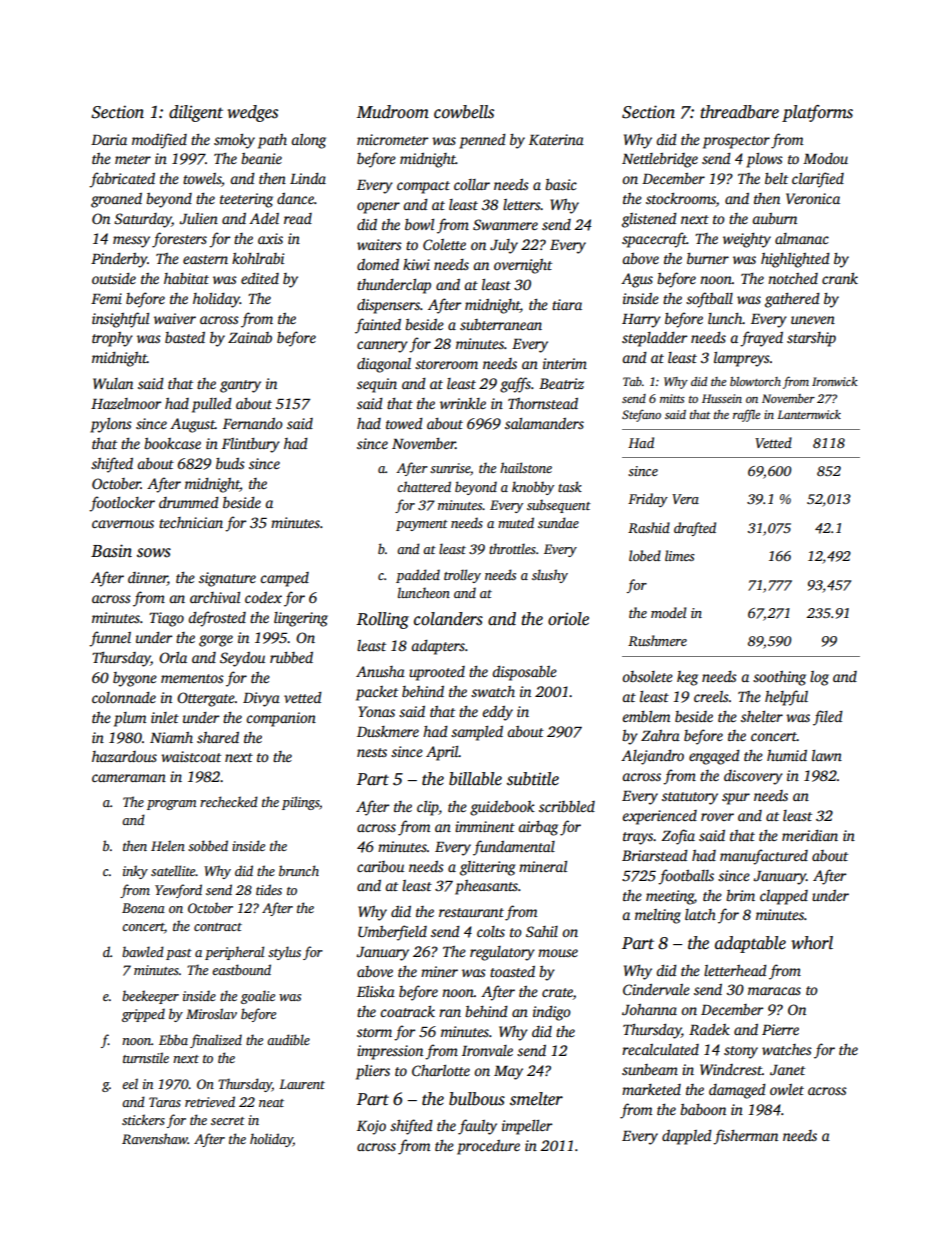 The height and width of the screenshot is (1233, 952). I want to click on cowbells, so click(464, 112).
